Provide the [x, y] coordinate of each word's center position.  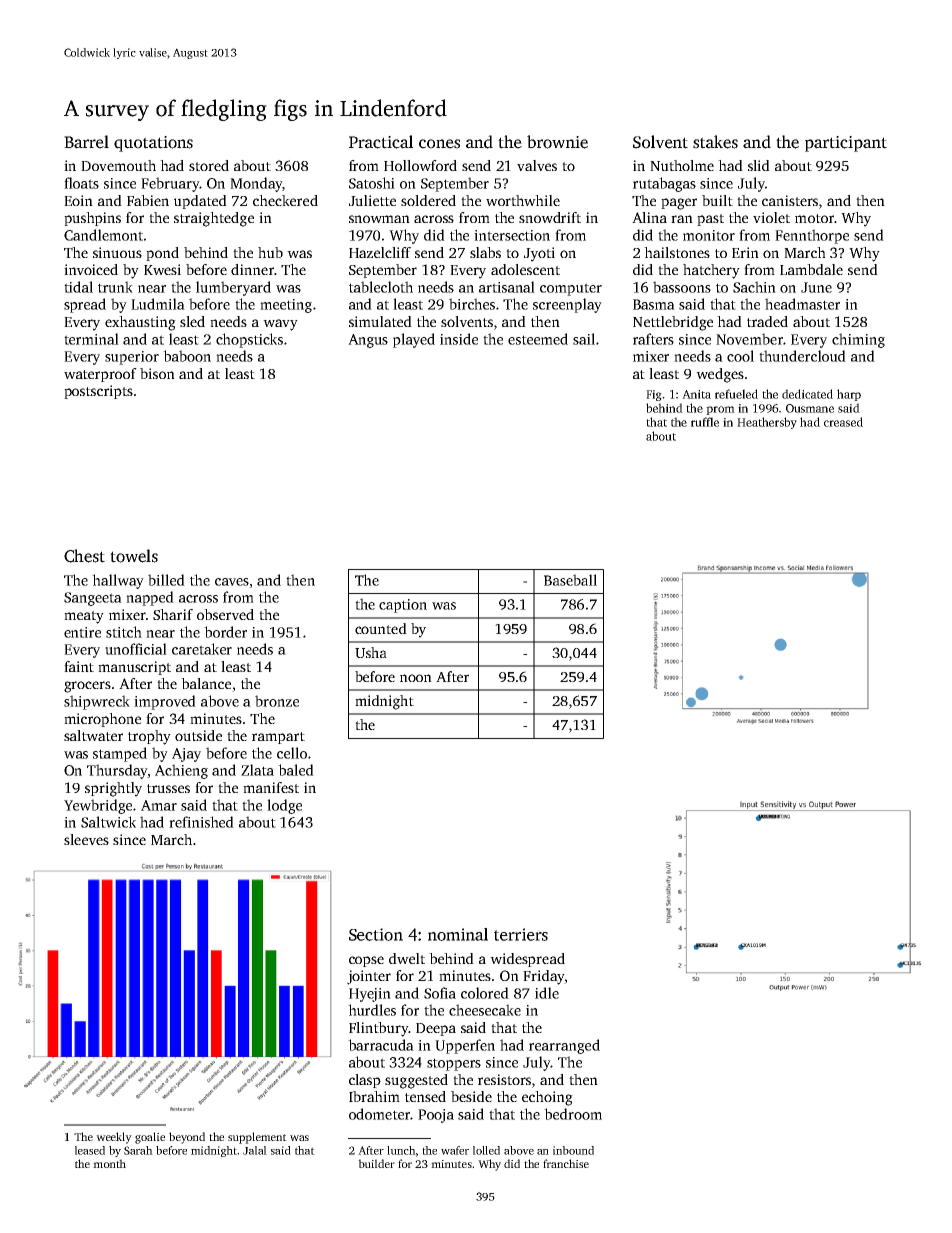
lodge [284, 806]
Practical [381, 142]
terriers [521, 934]
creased [843, 422]
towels [134, 556]
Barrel [86, 142]
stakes [715, 142]
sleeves [86, 839]
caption [403, 606]
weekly [114, 1138]
